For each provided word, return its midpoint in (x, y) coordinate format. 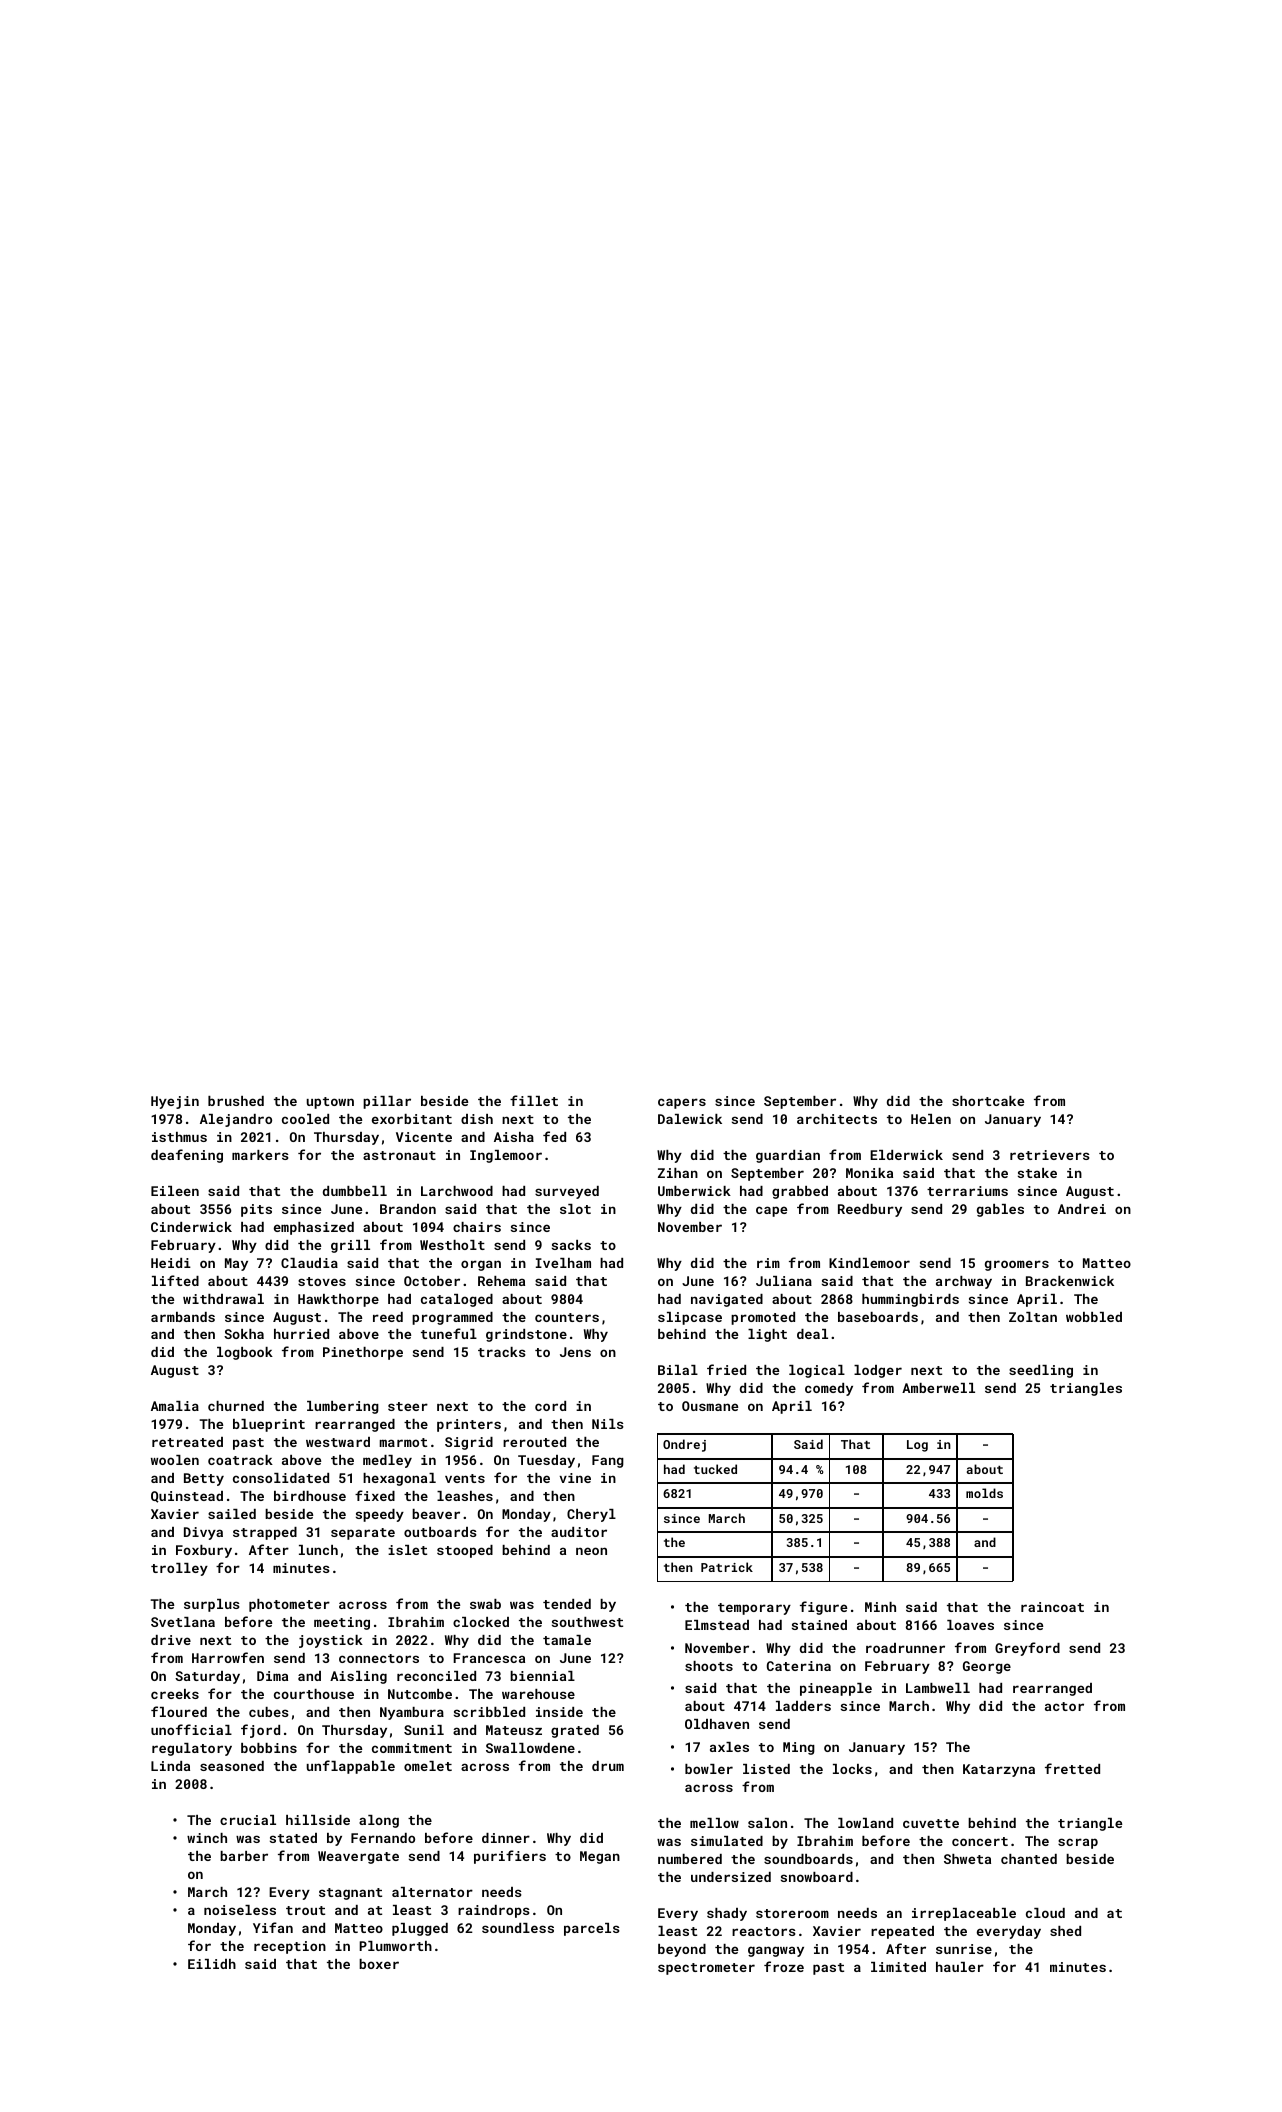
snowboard (817, 1877)
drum (608, 1766)
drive (171, 1640)
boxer (379, 1964)
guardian (788, 1156)
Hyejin (175, 1102)
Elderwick (906, 1155)
